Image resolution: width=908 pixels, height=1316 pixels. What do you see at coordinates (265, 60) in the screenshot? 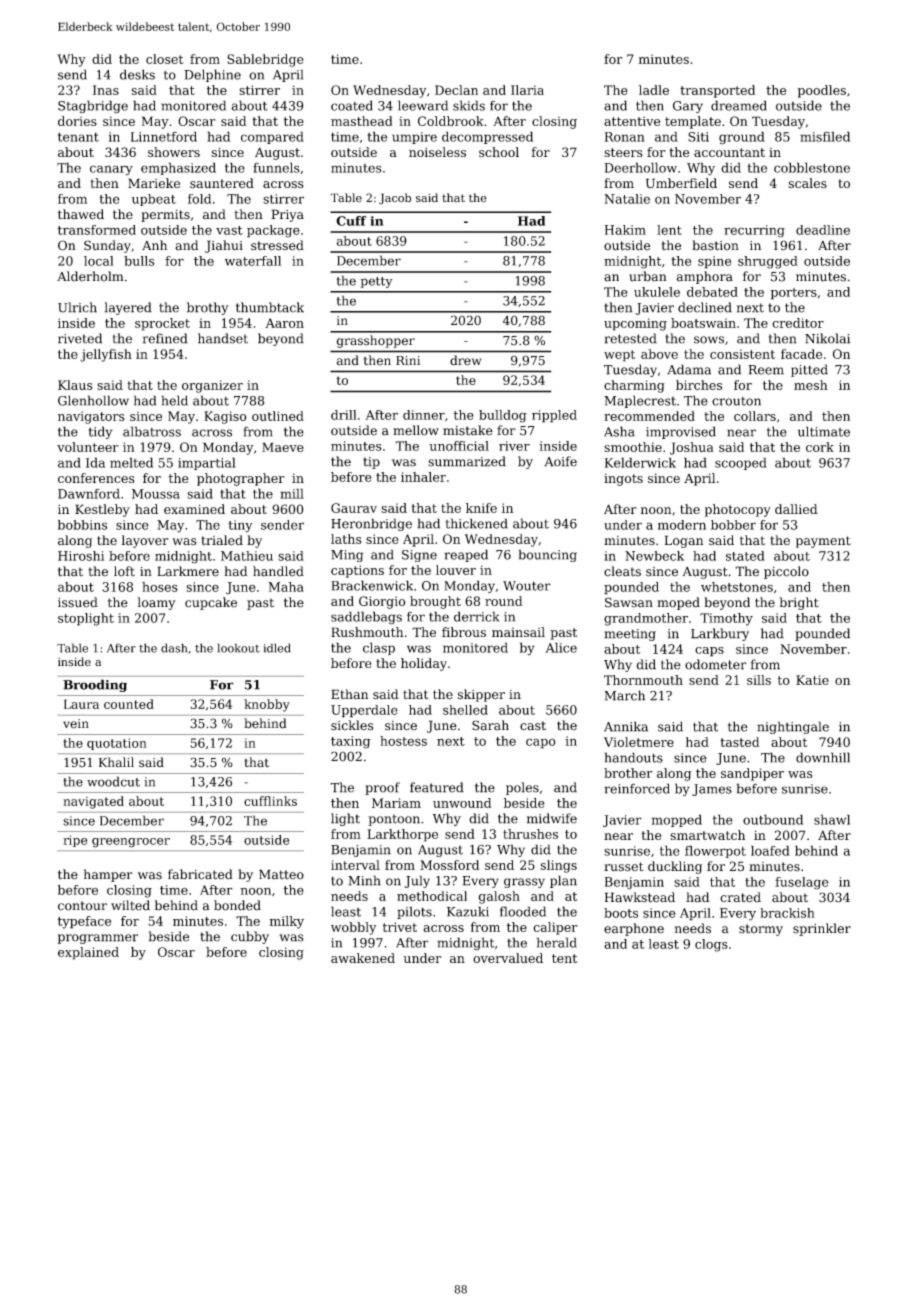
I see `Sablebridge` at bounding box center [265, 60].
